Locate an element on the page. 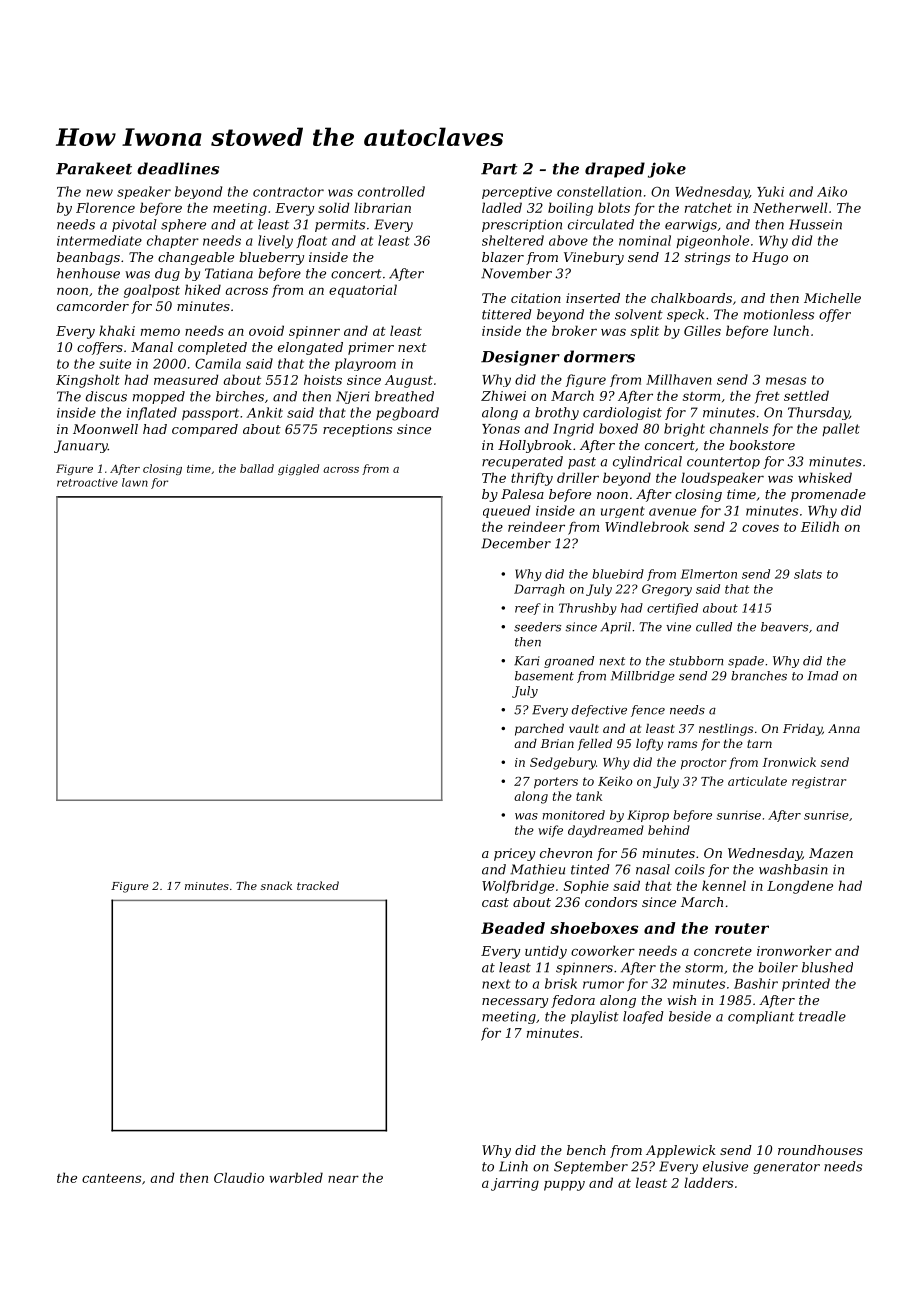  Part is located at coordinates (499, 169).
